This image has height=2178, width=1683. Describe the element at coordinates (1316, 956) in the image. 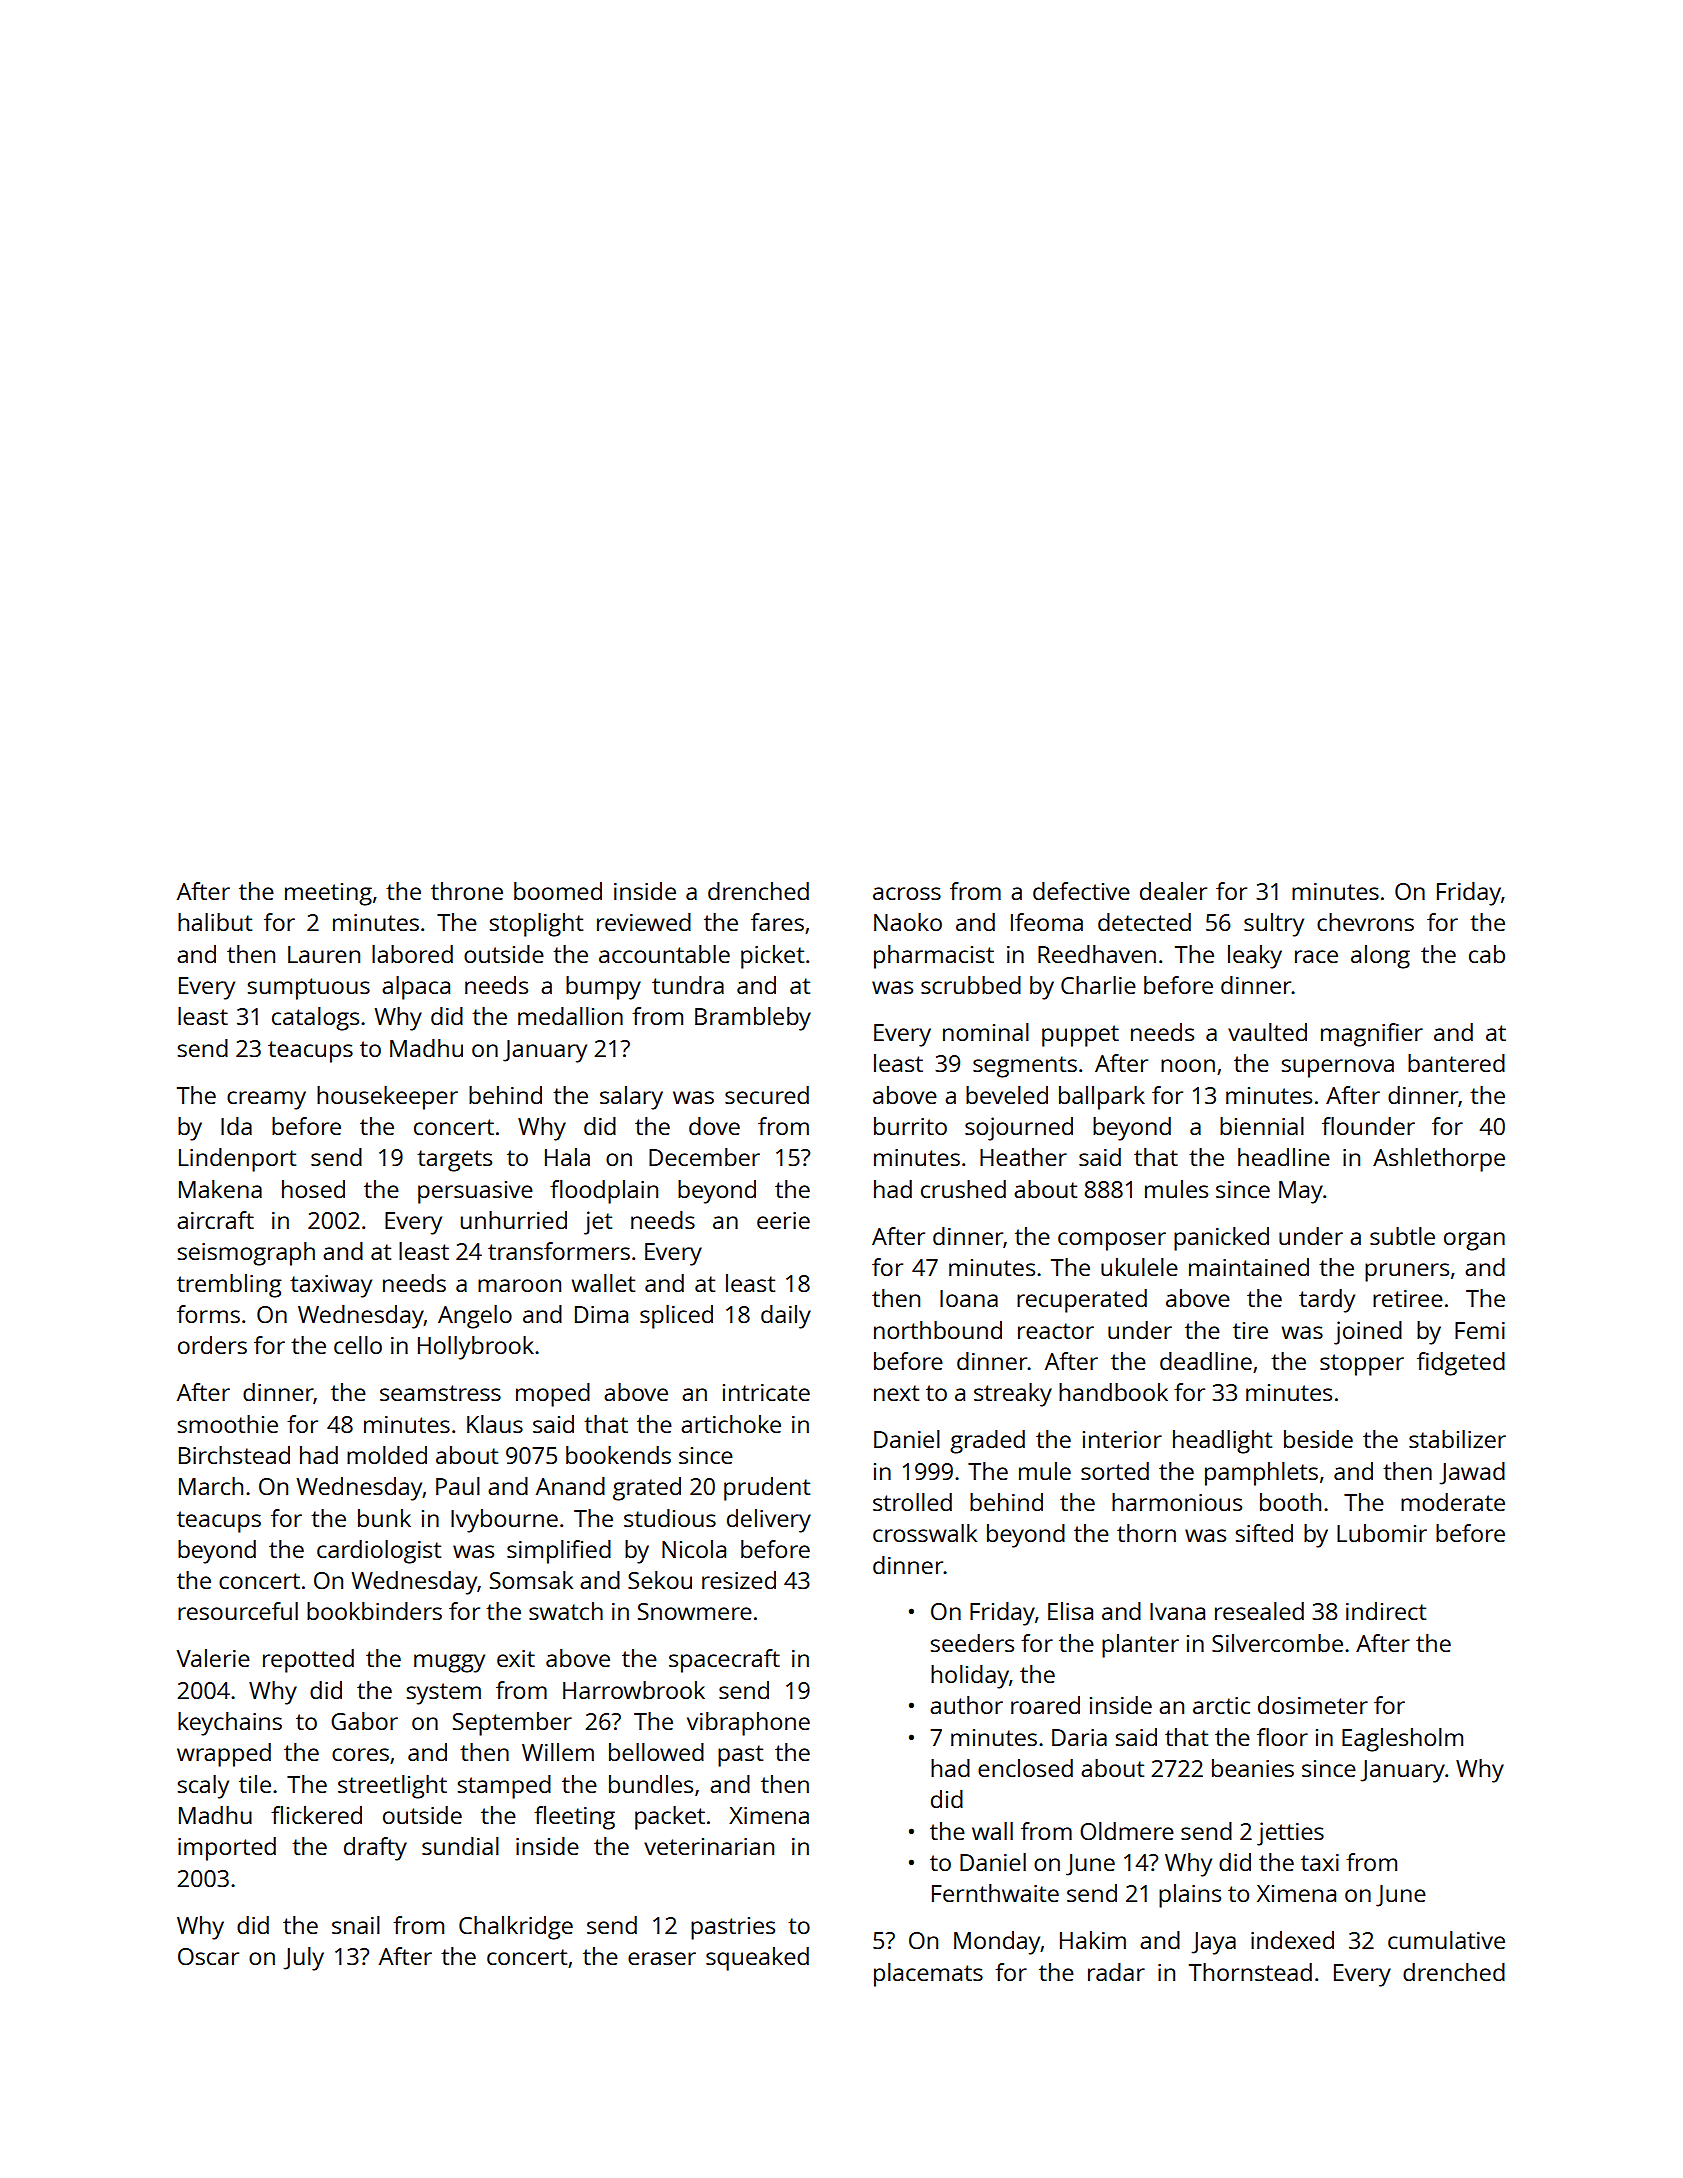

I see `race` at that location.
